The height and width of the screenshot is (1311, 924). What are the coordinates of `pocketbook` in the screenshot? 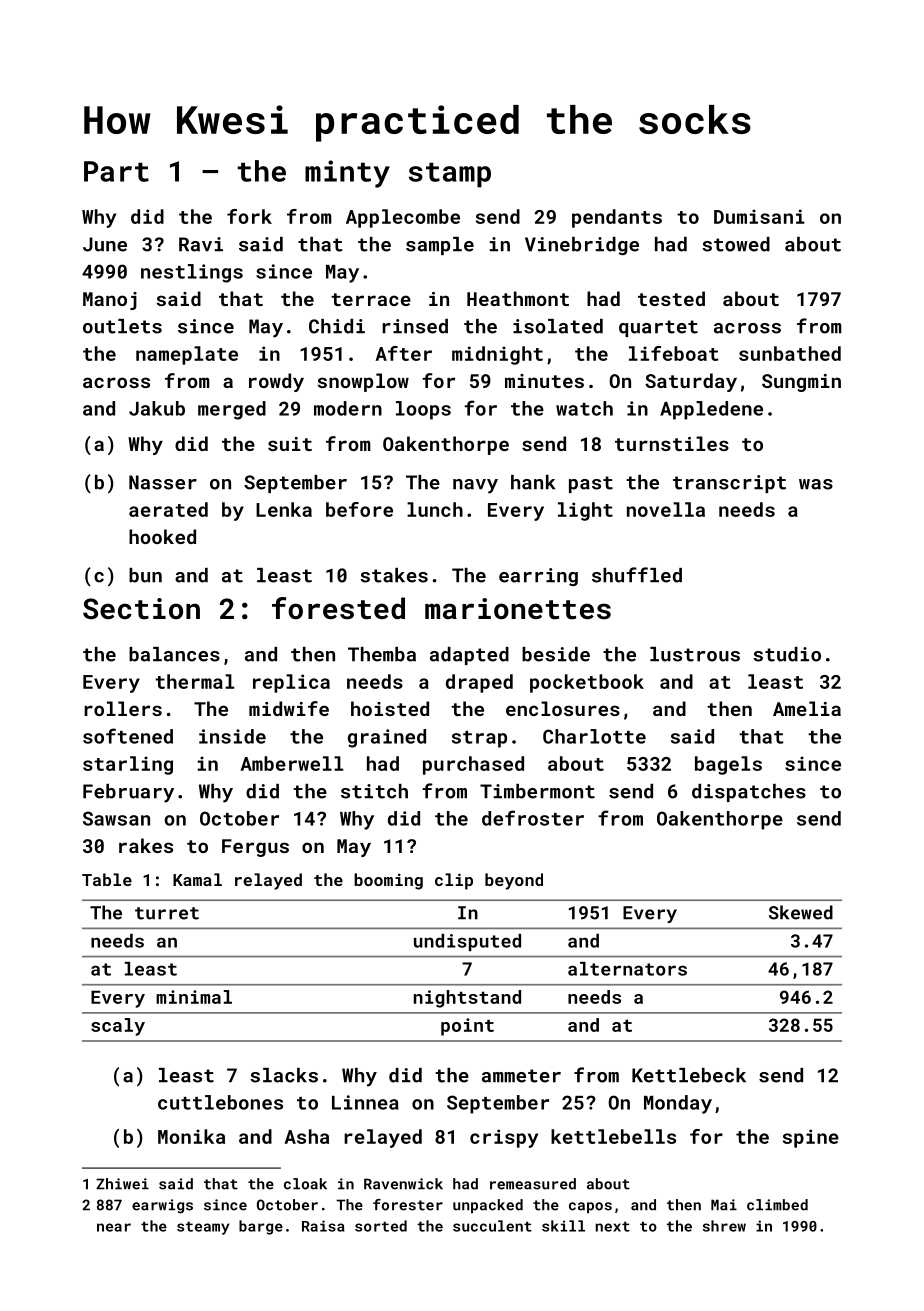 It's located at (587, 683).
